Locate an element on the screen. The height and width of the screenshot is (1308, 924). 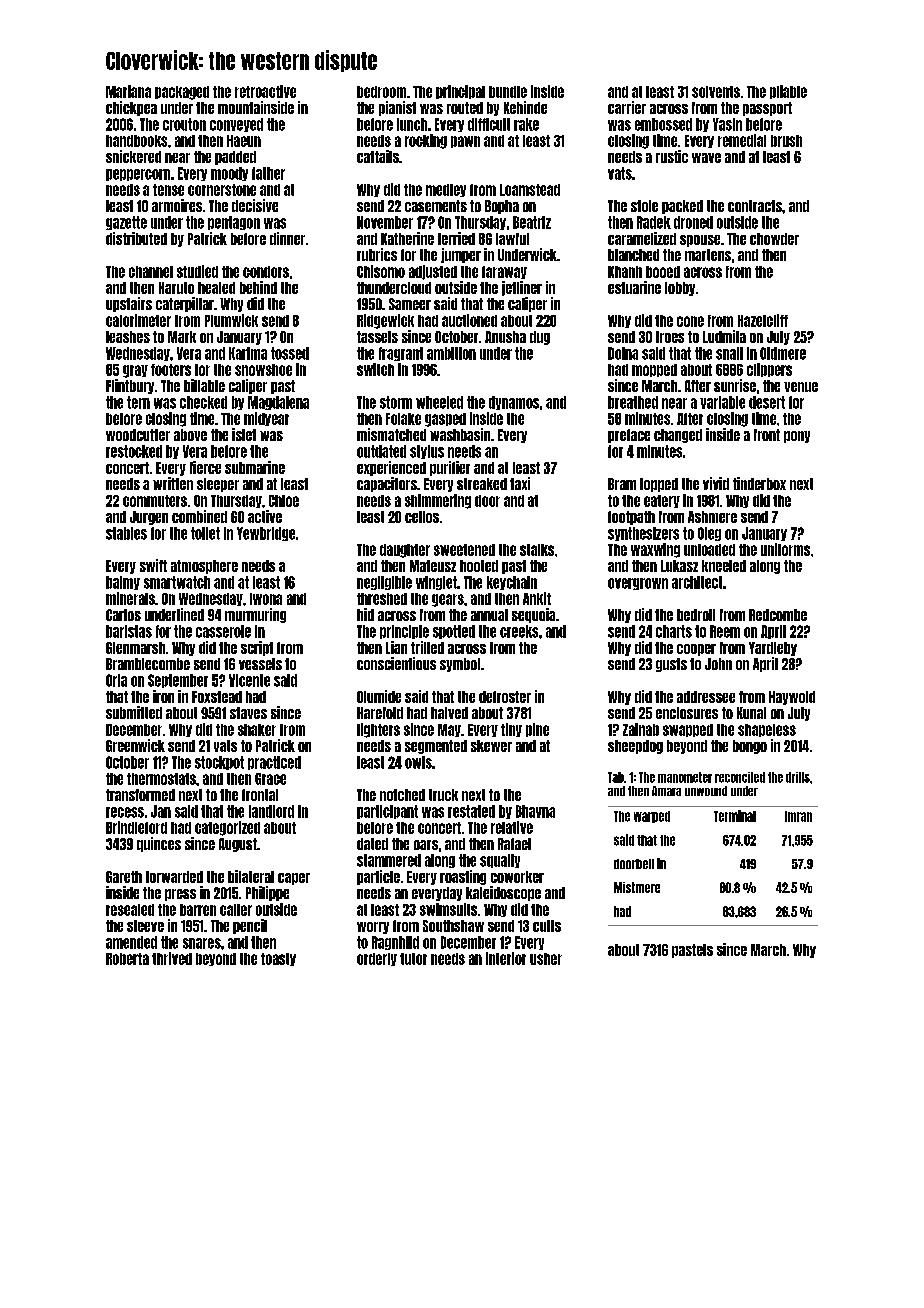
booed is located at coordinates (663, 272).
